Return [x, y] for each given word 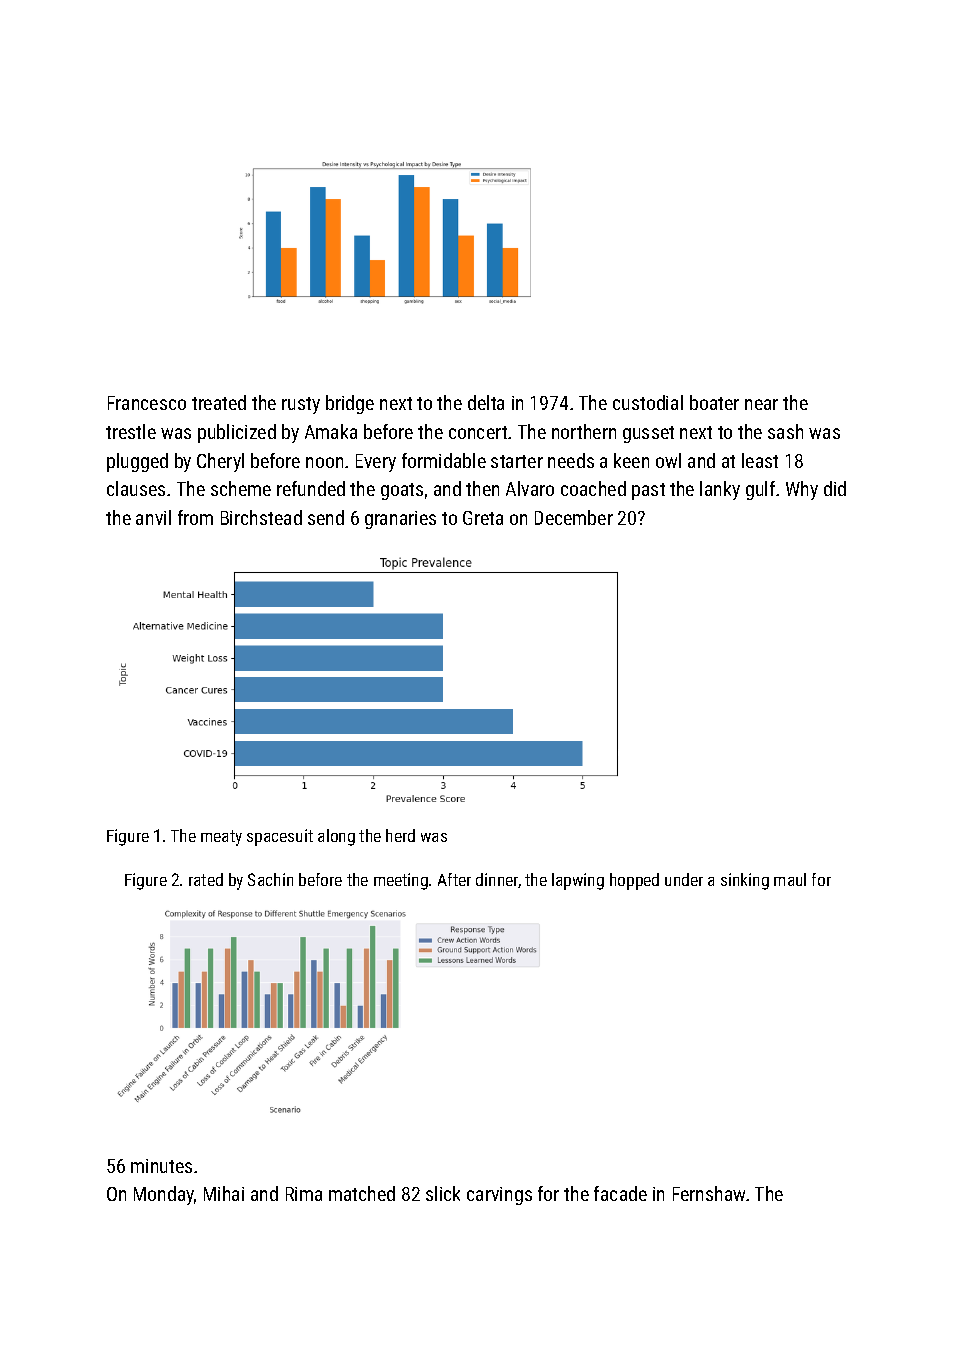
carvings [499, 1196]
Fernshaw [710, 1193]
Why [802, 490]
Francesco [147, 403]
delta [486, 402]
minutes [161, 1166]
